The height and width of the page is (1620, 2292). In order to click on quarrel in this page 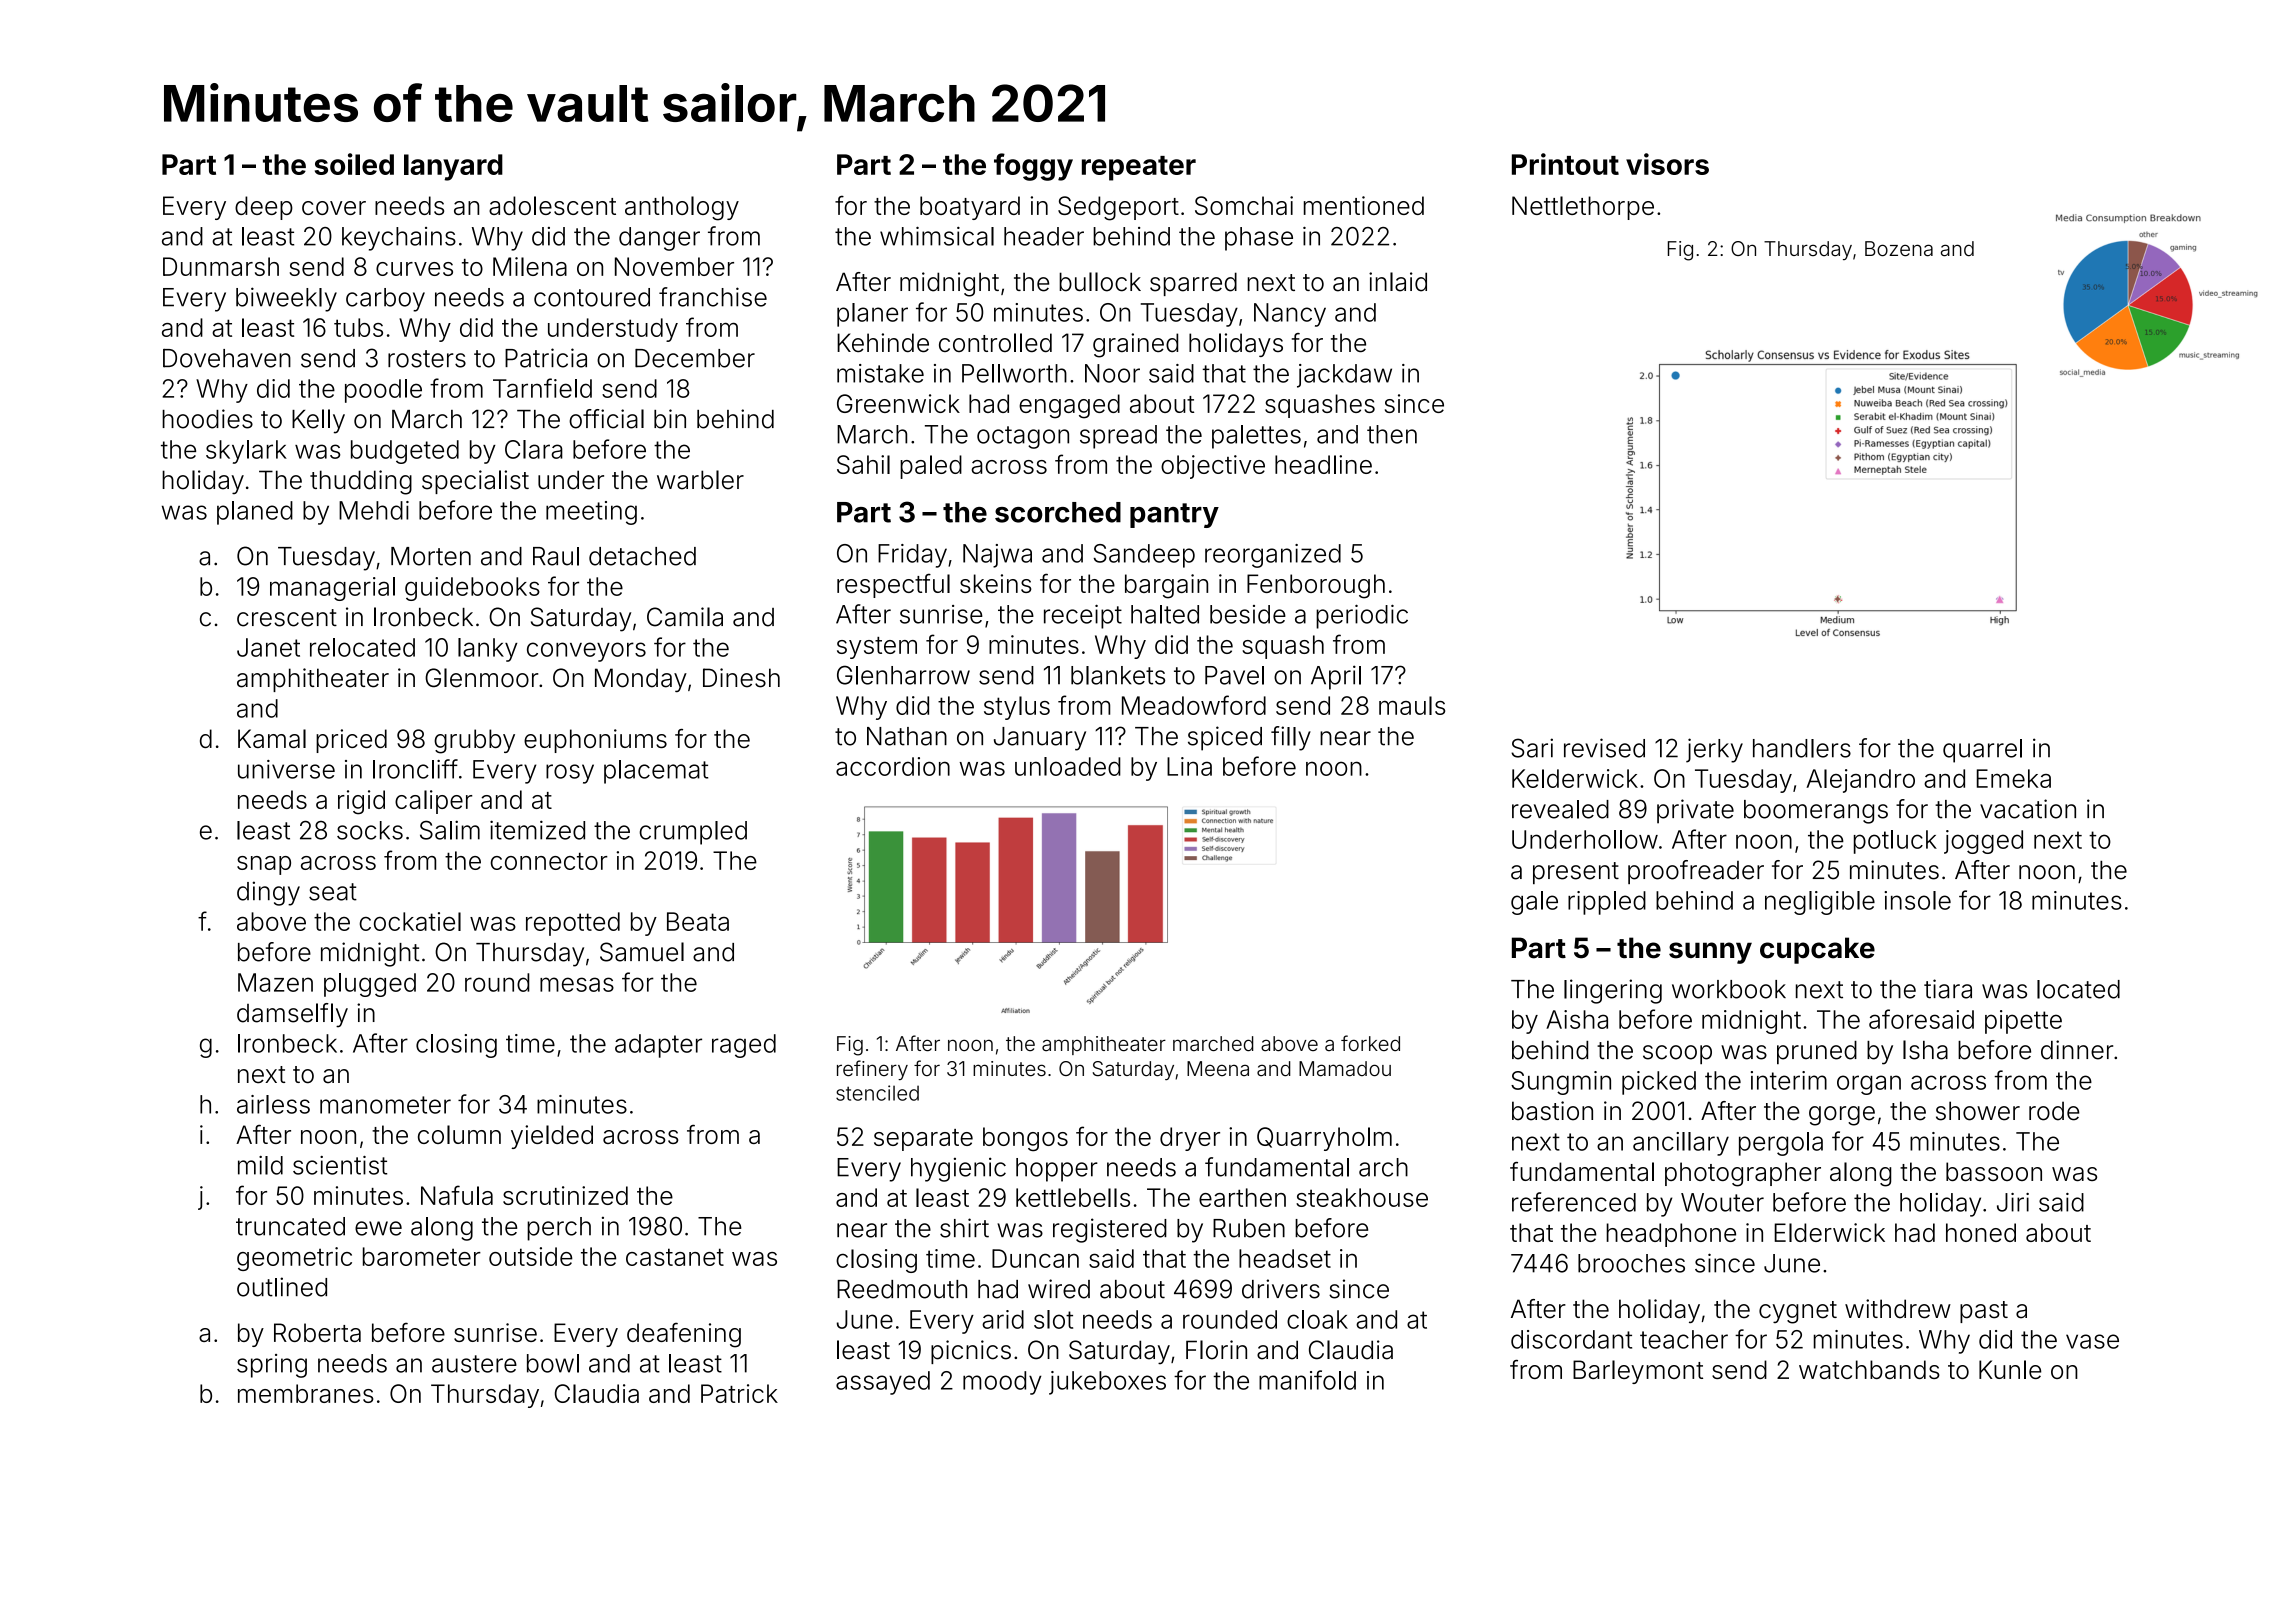, I will do `click(1982, 751)`.
